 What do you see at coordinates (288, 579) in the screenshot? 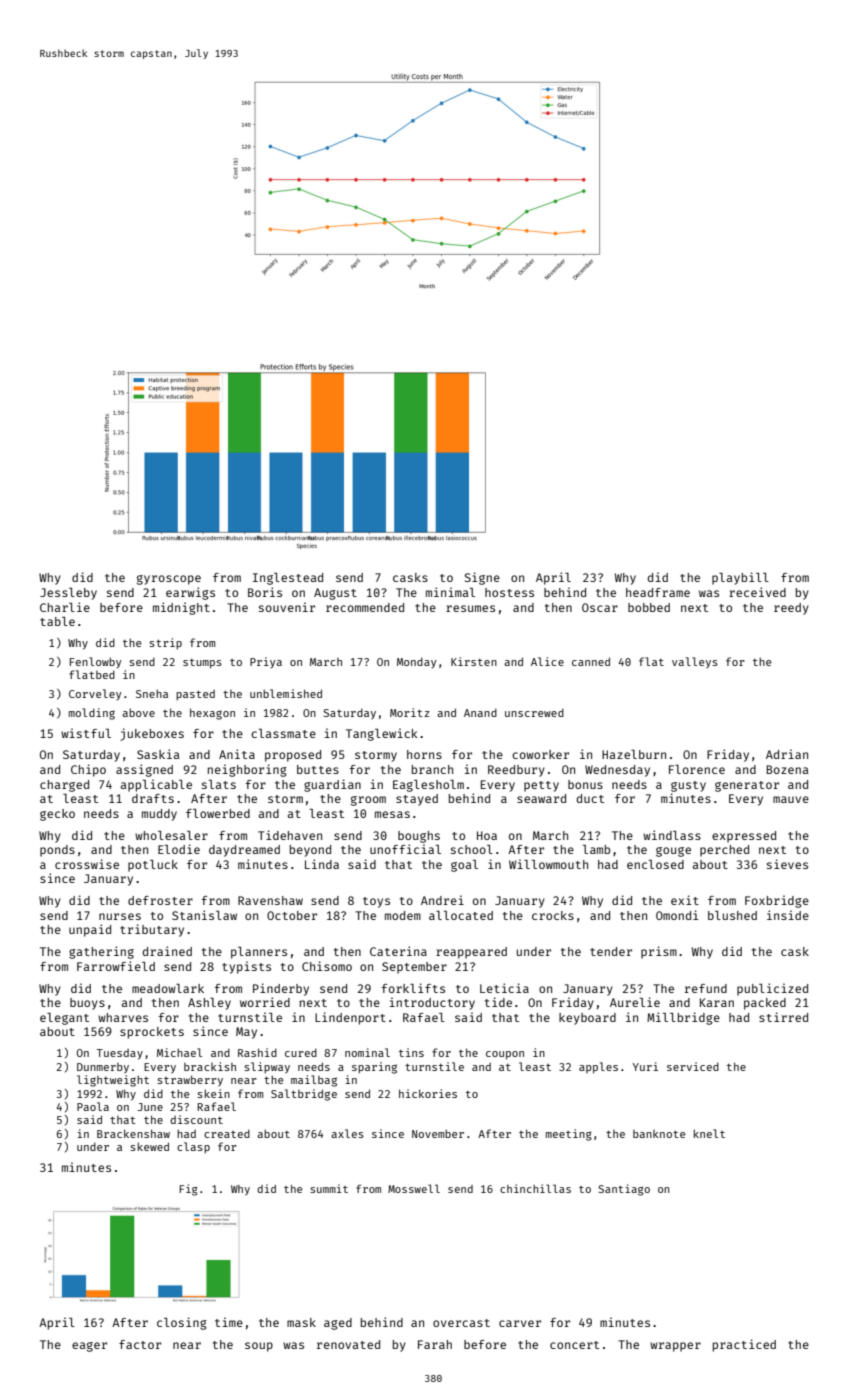
I see `Inglestead` at bounding box center [288, 579].
